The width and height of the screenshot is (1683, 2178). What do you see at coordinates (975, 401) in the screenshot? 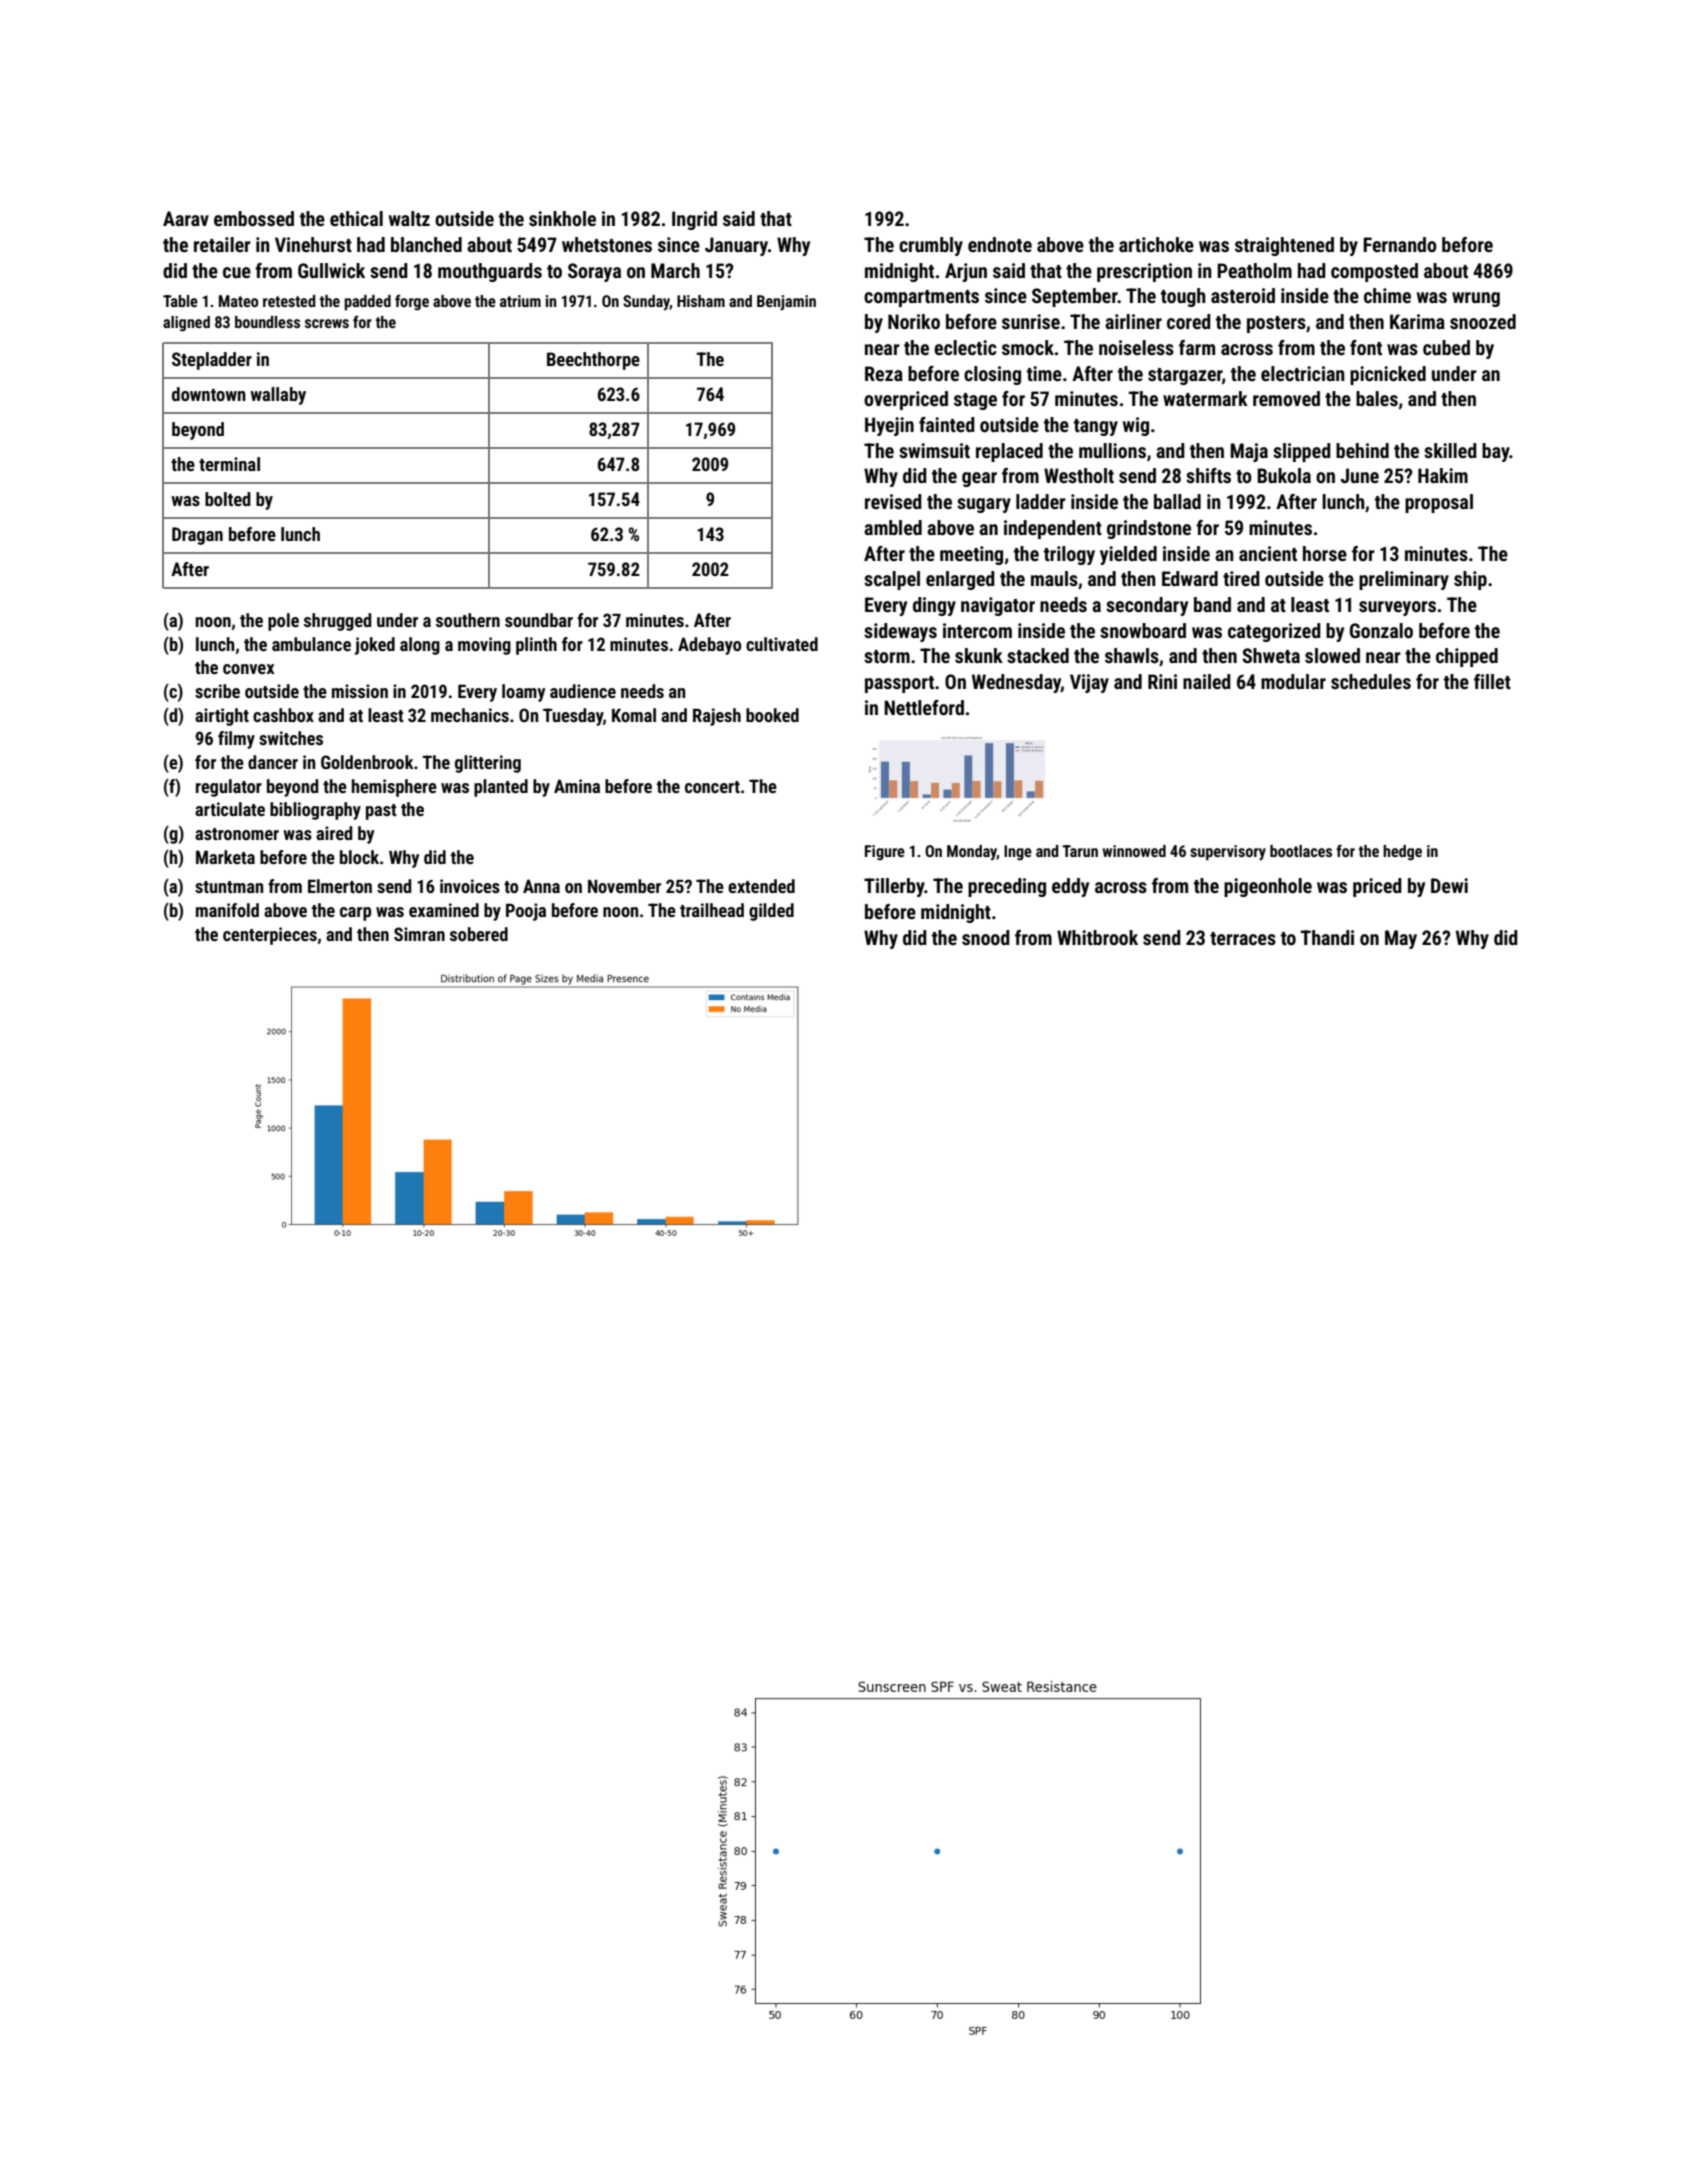
I see `stage` at bounding box center [975, 401].
